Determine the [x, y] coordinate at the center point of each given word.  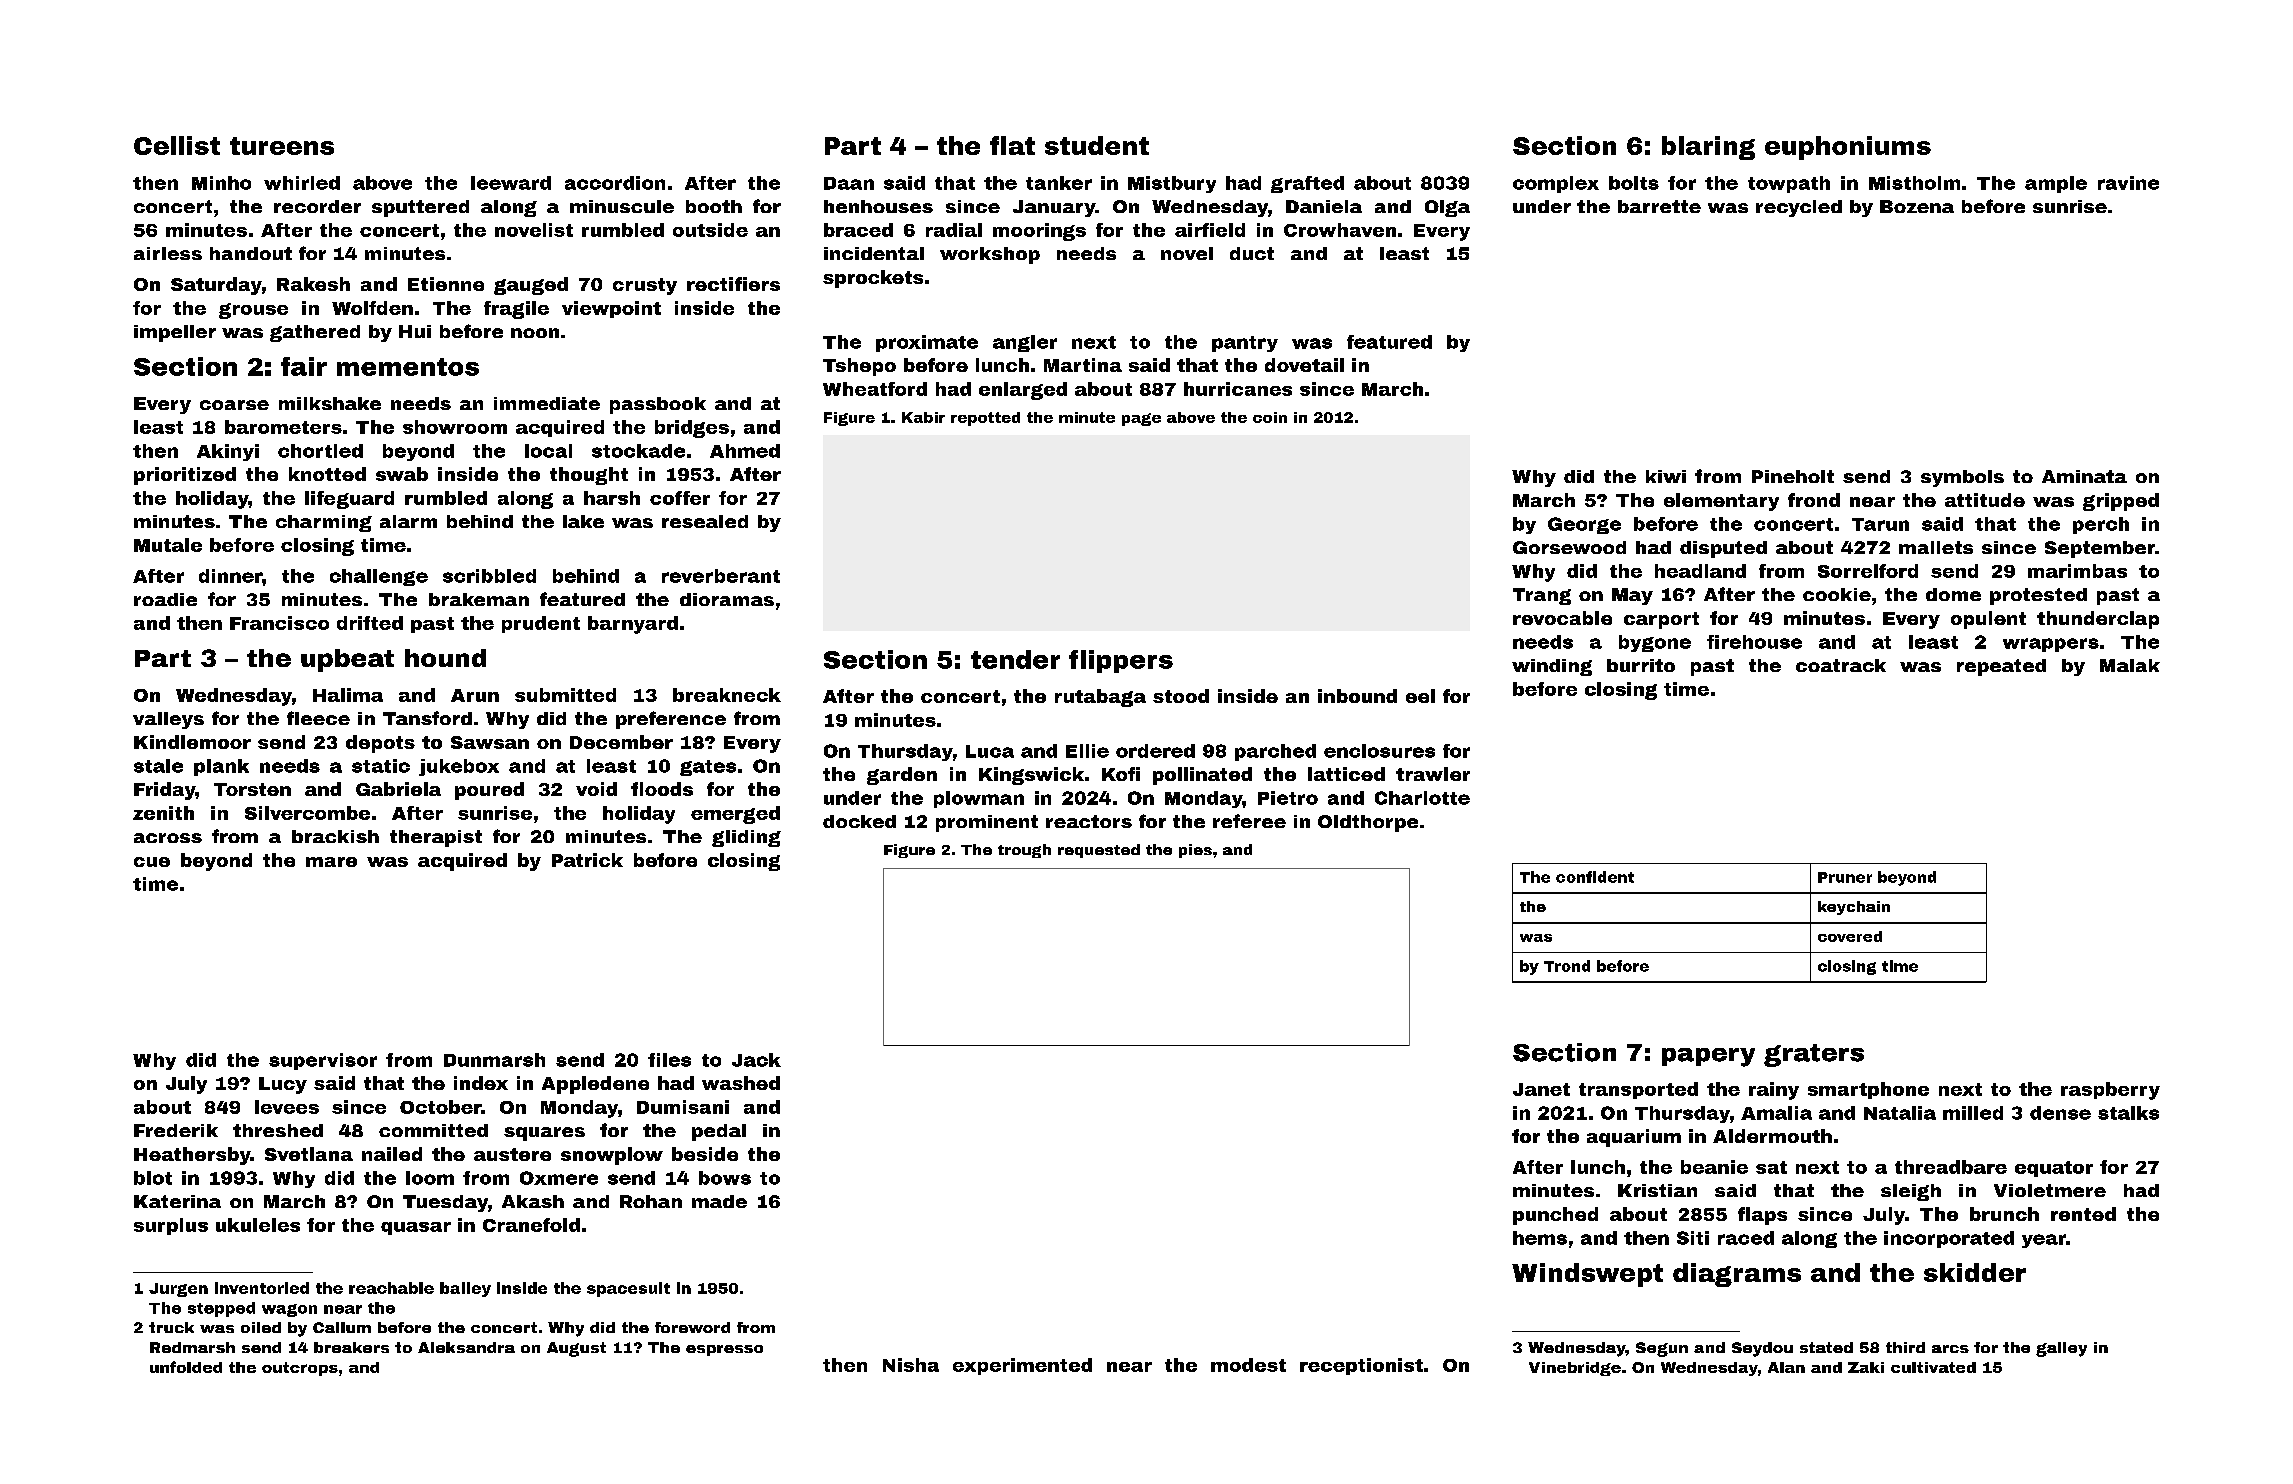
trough [1024, 851]
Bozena [1917, 206]
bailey [465, 1289]
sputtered [420, 208]
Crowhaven [1340, 230]
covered [1850, 936]
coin [1270, 417]
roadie [165, 599]
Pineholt [1793, 476]
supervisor [323, 1061]
